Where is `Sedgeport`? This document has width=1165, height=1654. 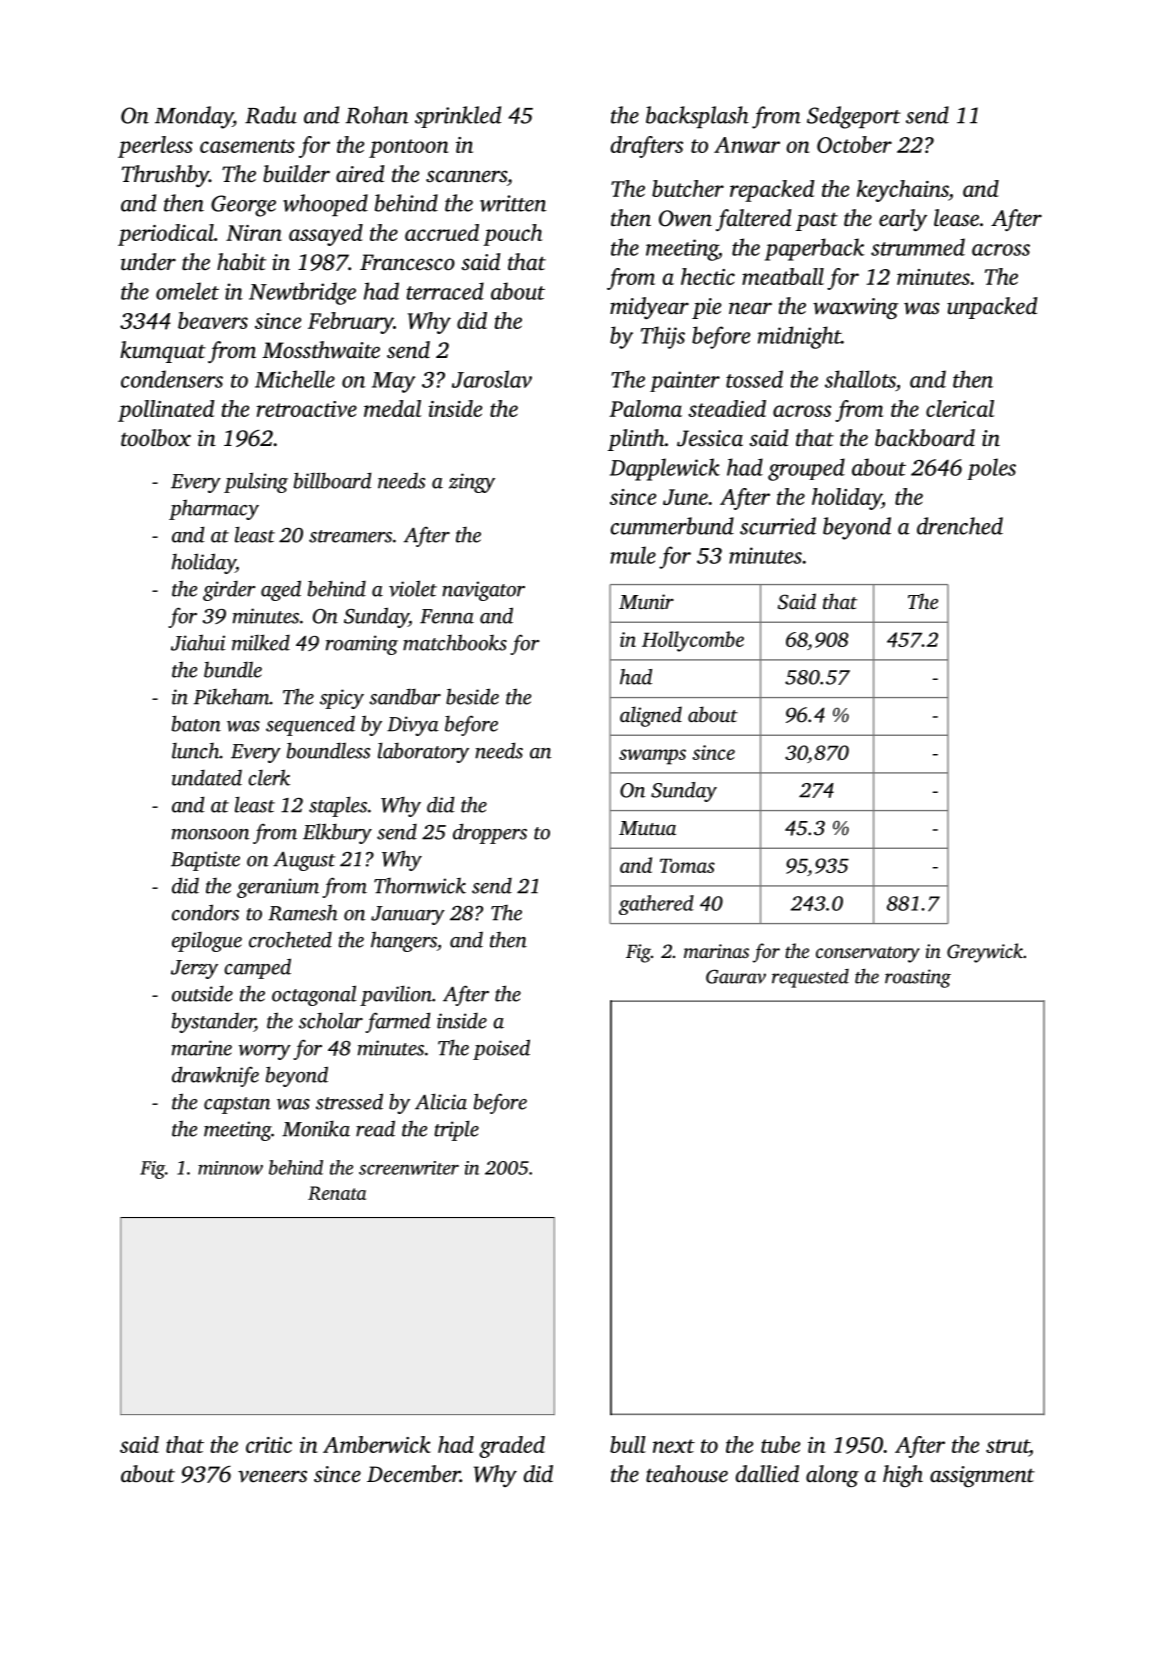 Sedgeport is located at coordinates (854, 117).
